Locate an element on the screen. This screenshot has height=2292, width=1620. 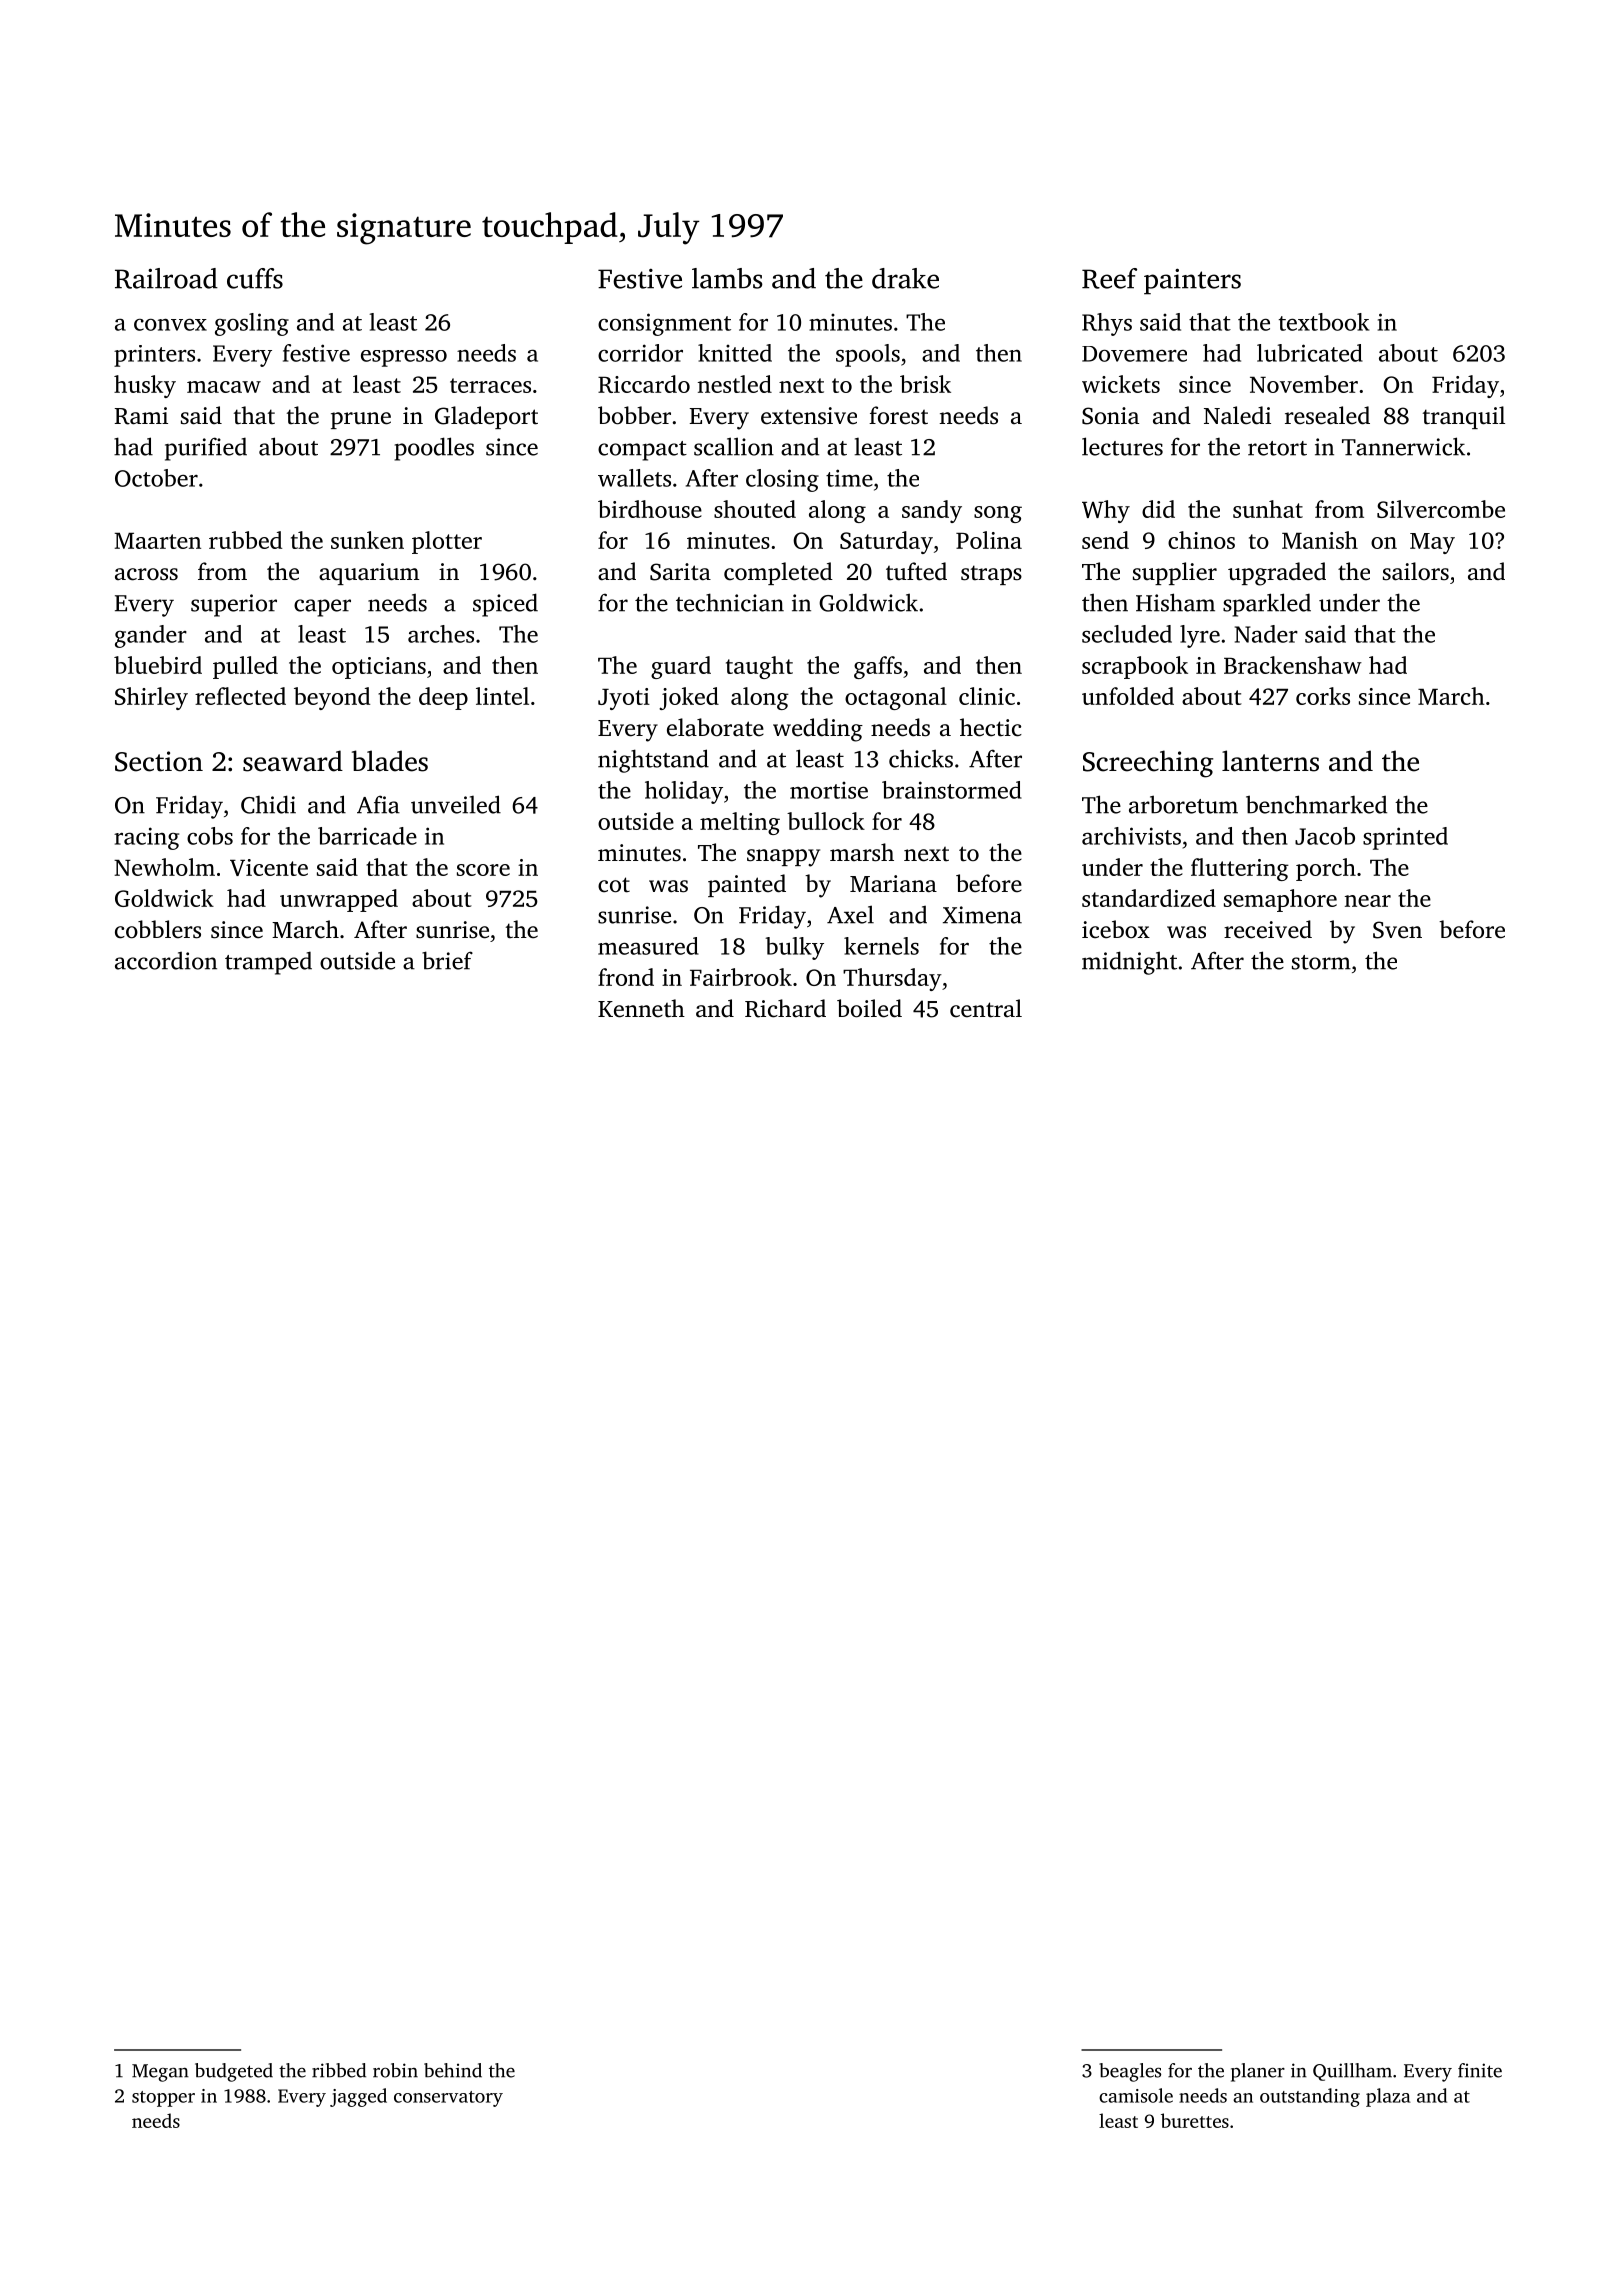
conservatory is located at coordinates (448, 2099).
